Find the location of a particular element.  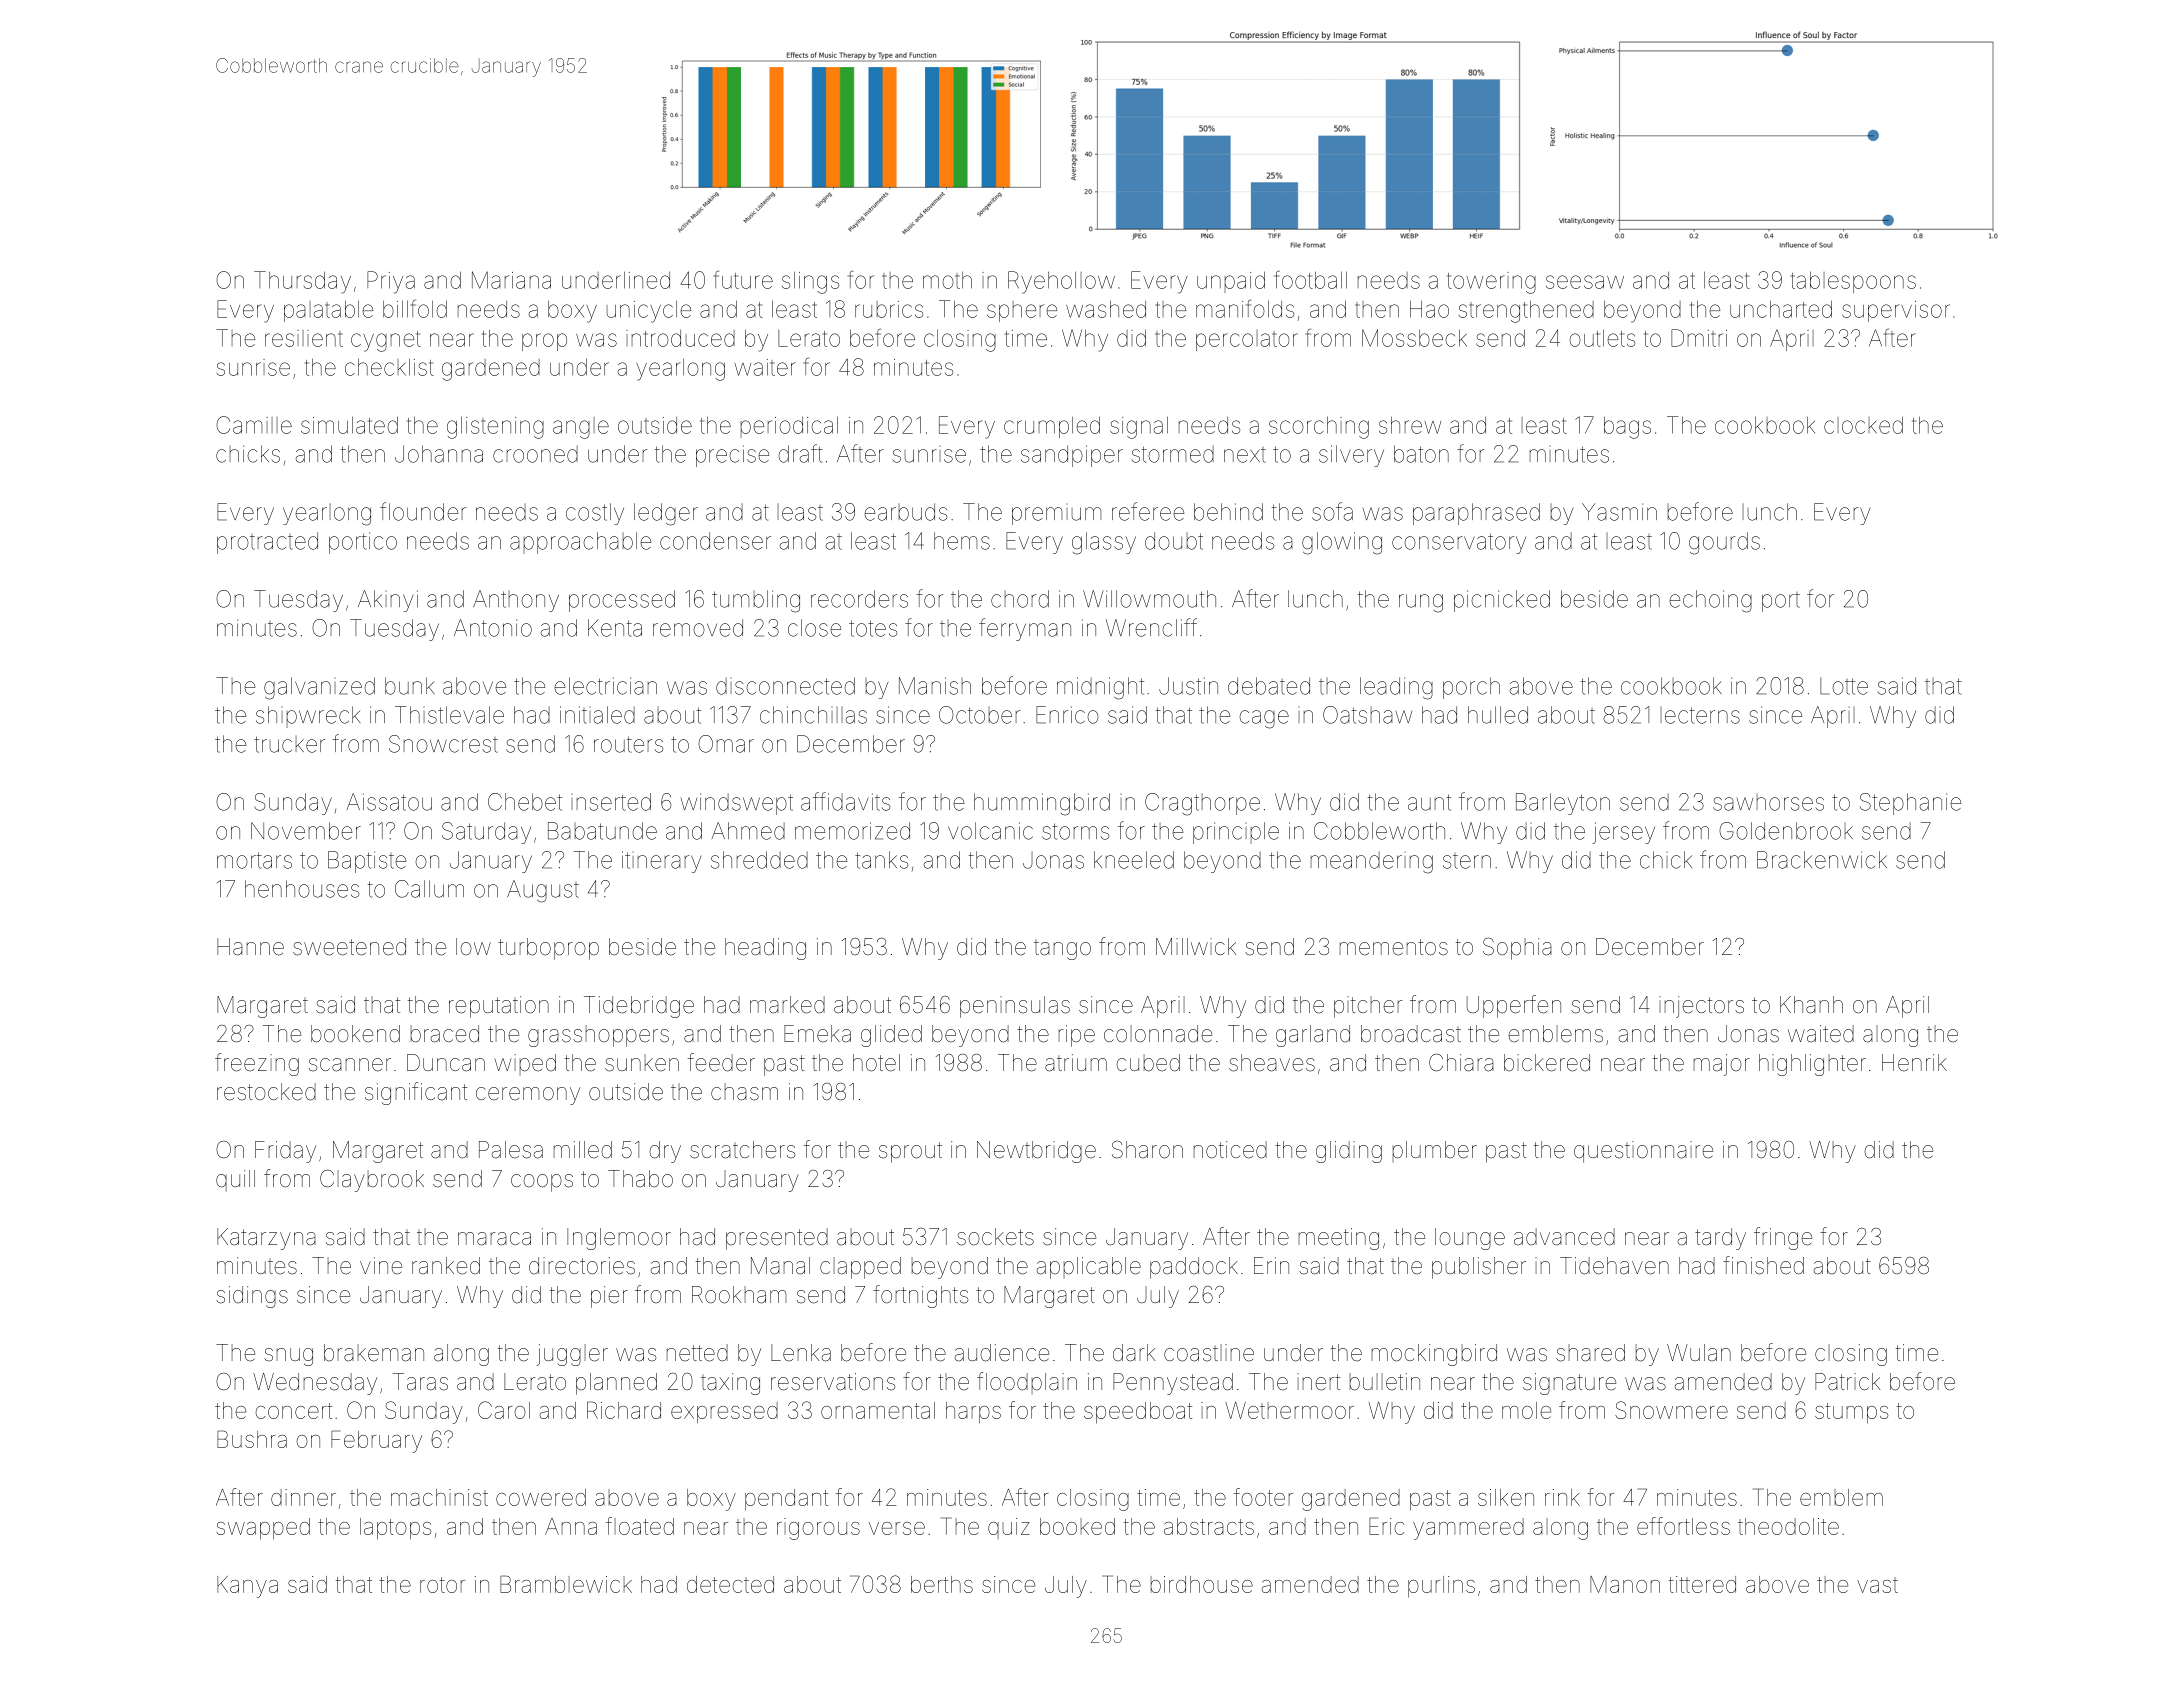

sockets is located at coordinates (995, 1237).
